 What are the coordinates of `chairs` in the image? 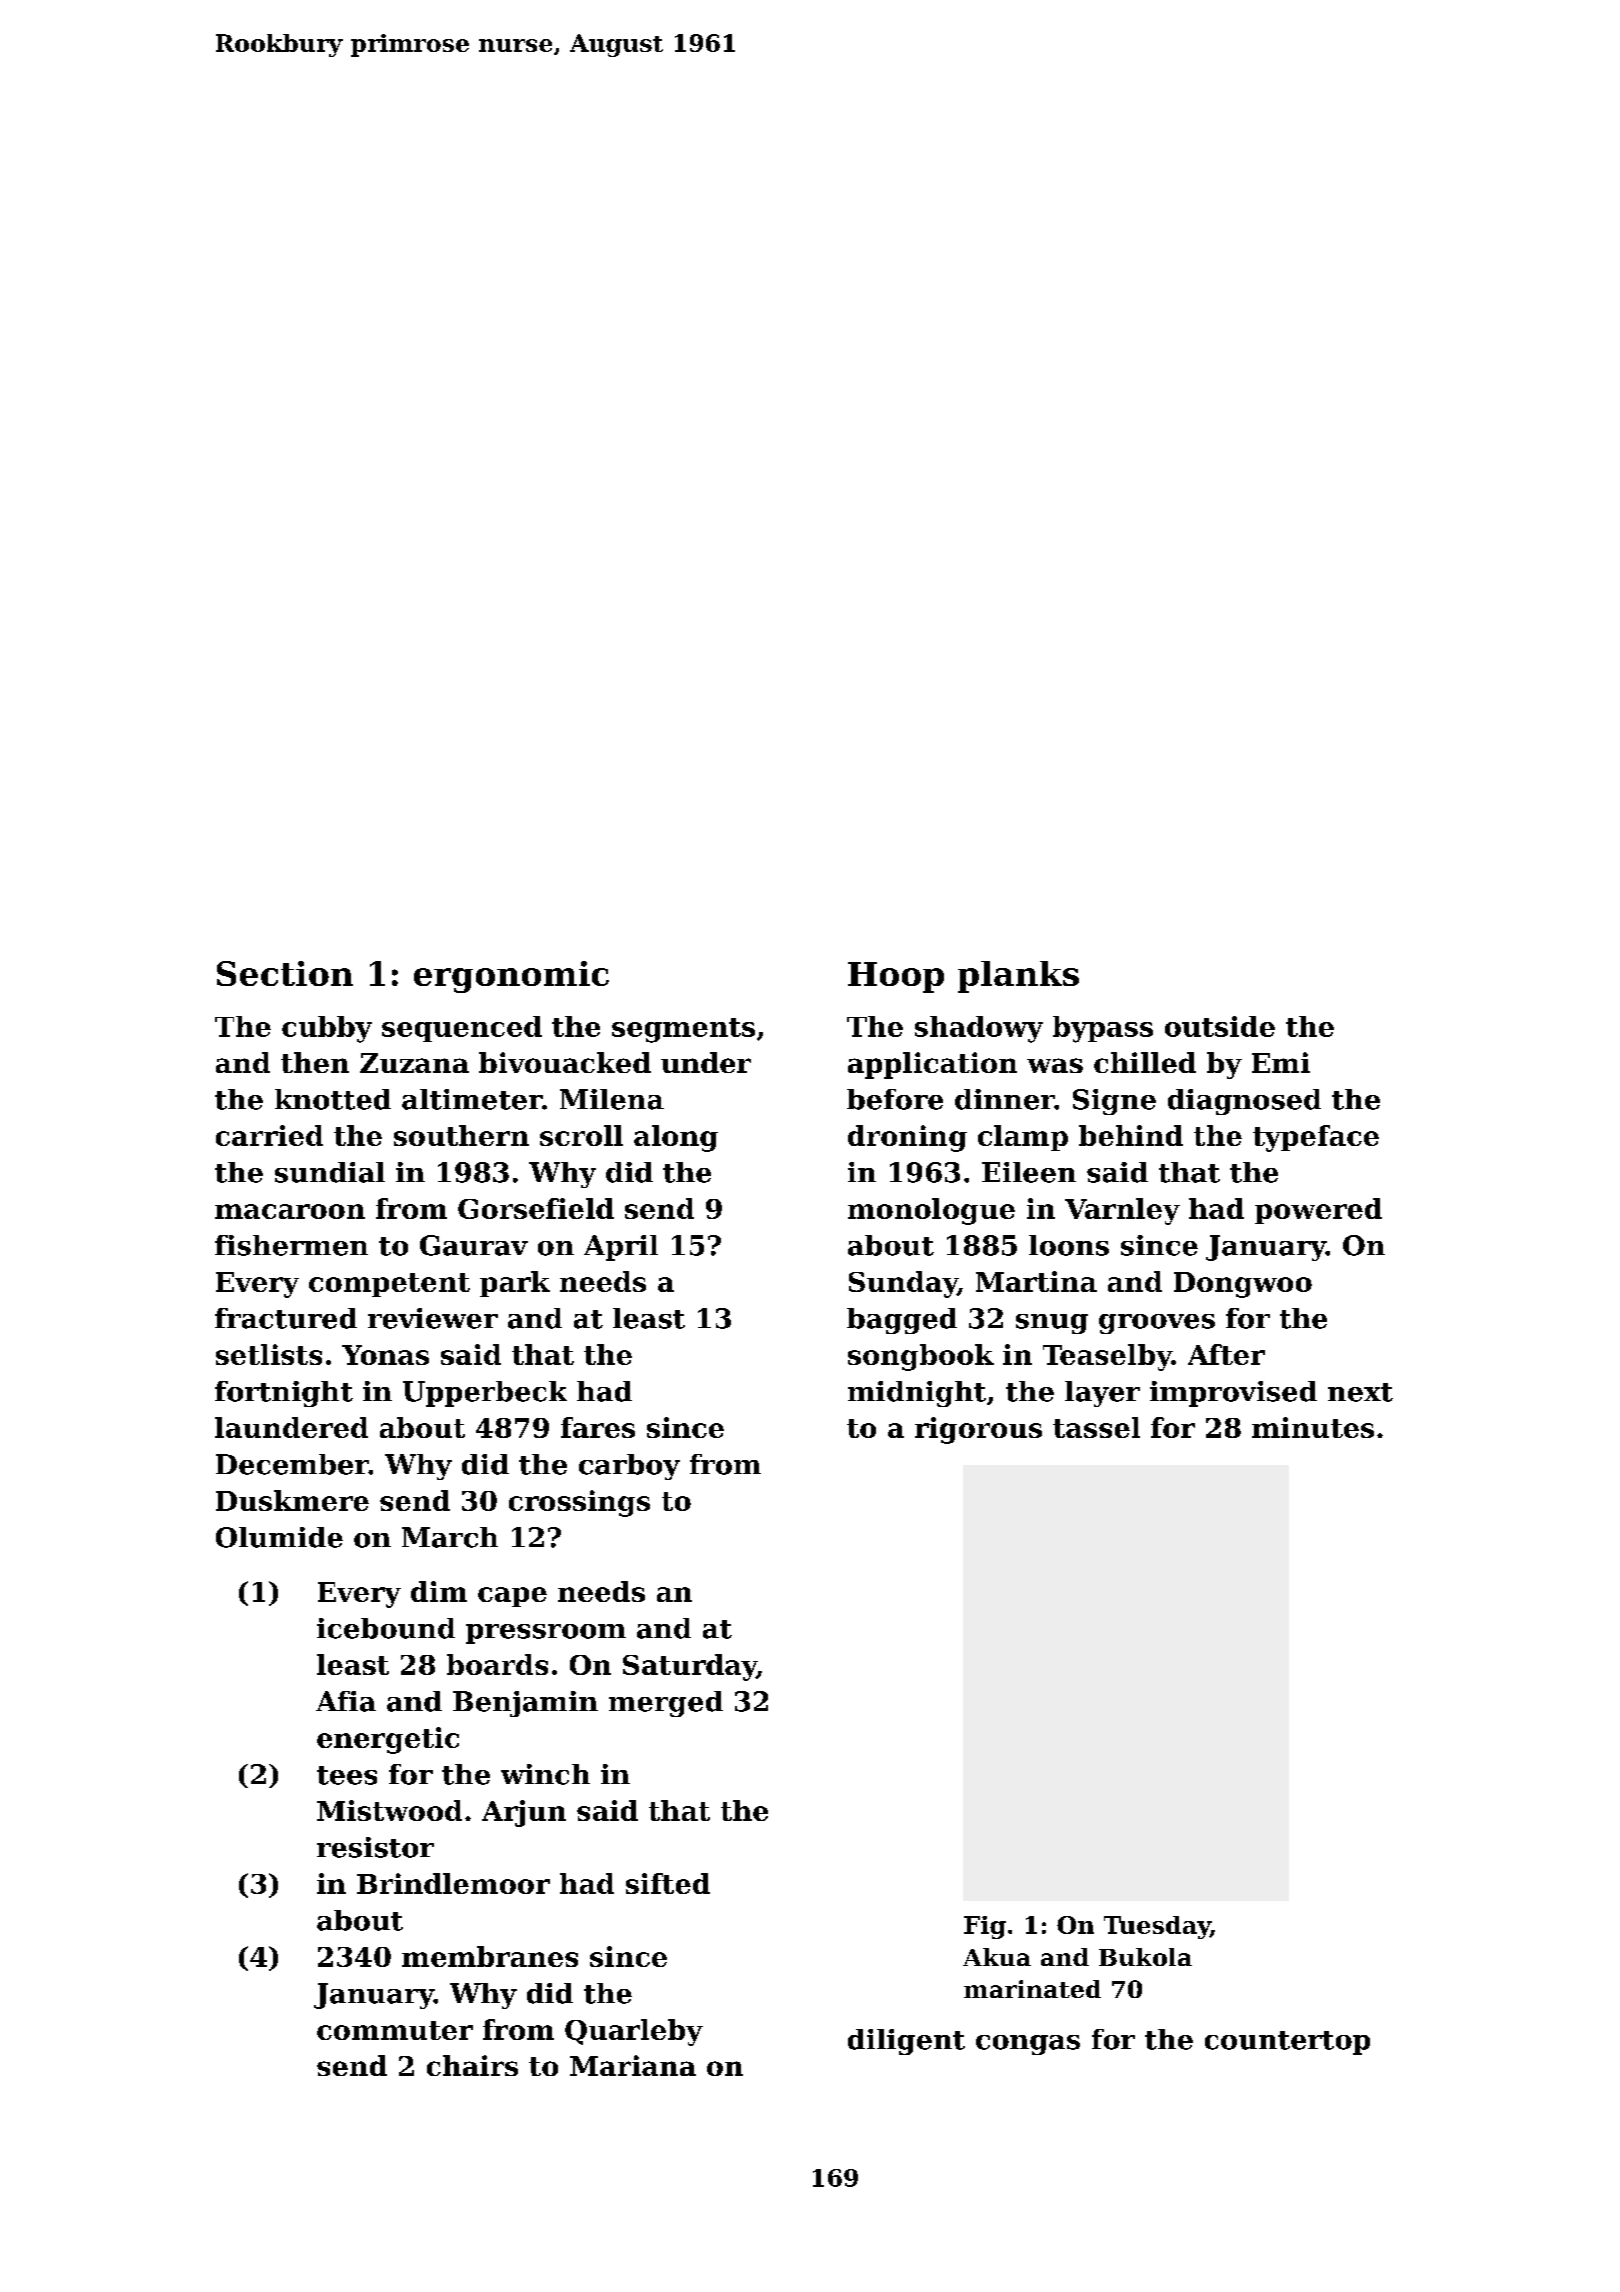 It's located at (472, 2065).
